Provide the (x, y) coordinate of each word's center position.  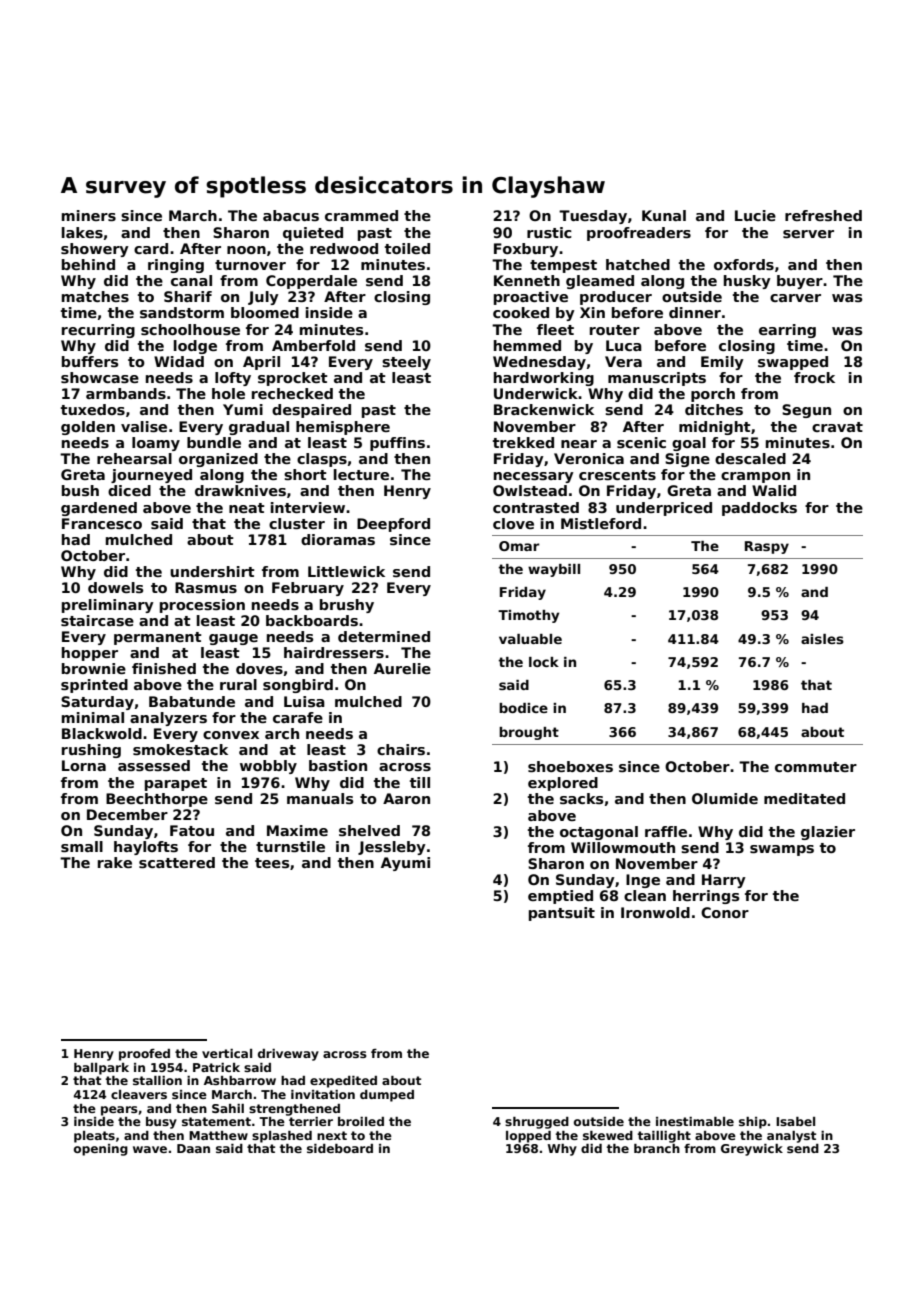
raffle (666, 831)
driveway (288, 1055)
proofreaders (639, 234)
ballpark (101, 1069)
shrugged (537, 1123)
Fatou (192, 830)
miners (89, 215)
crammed (361, 215)
